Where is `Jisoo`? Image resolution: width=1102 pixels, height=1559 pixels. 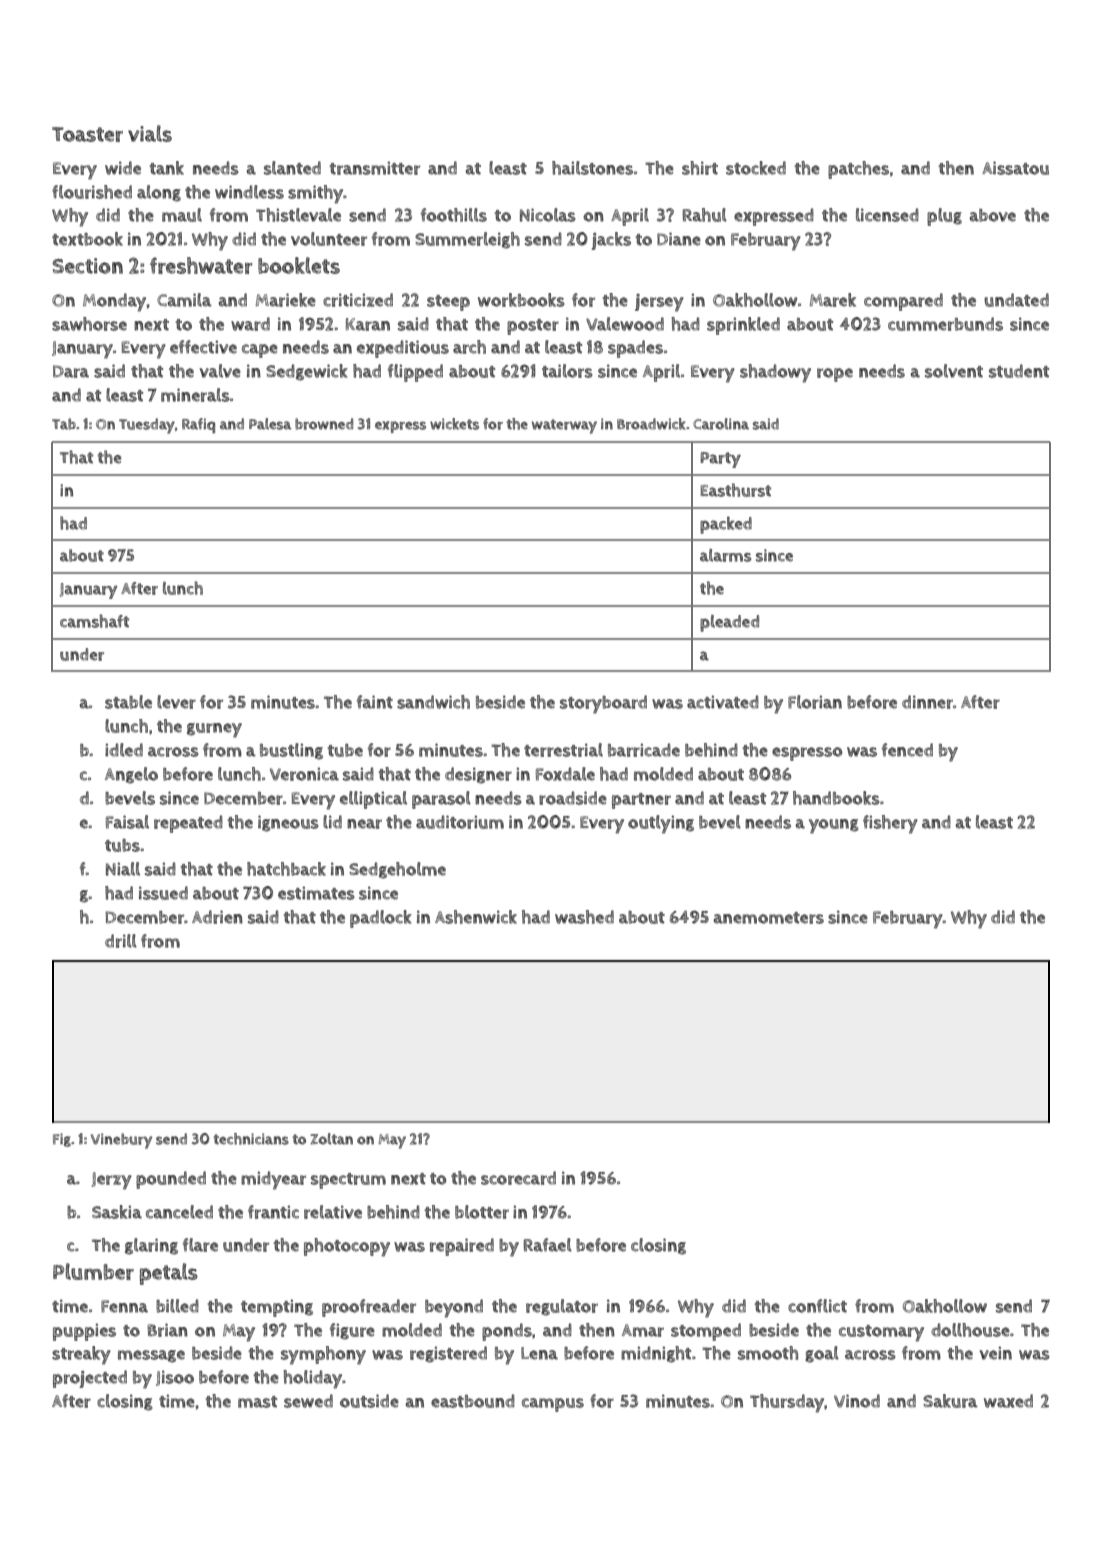 Jisoo is located at coordinates (175, 1378).
